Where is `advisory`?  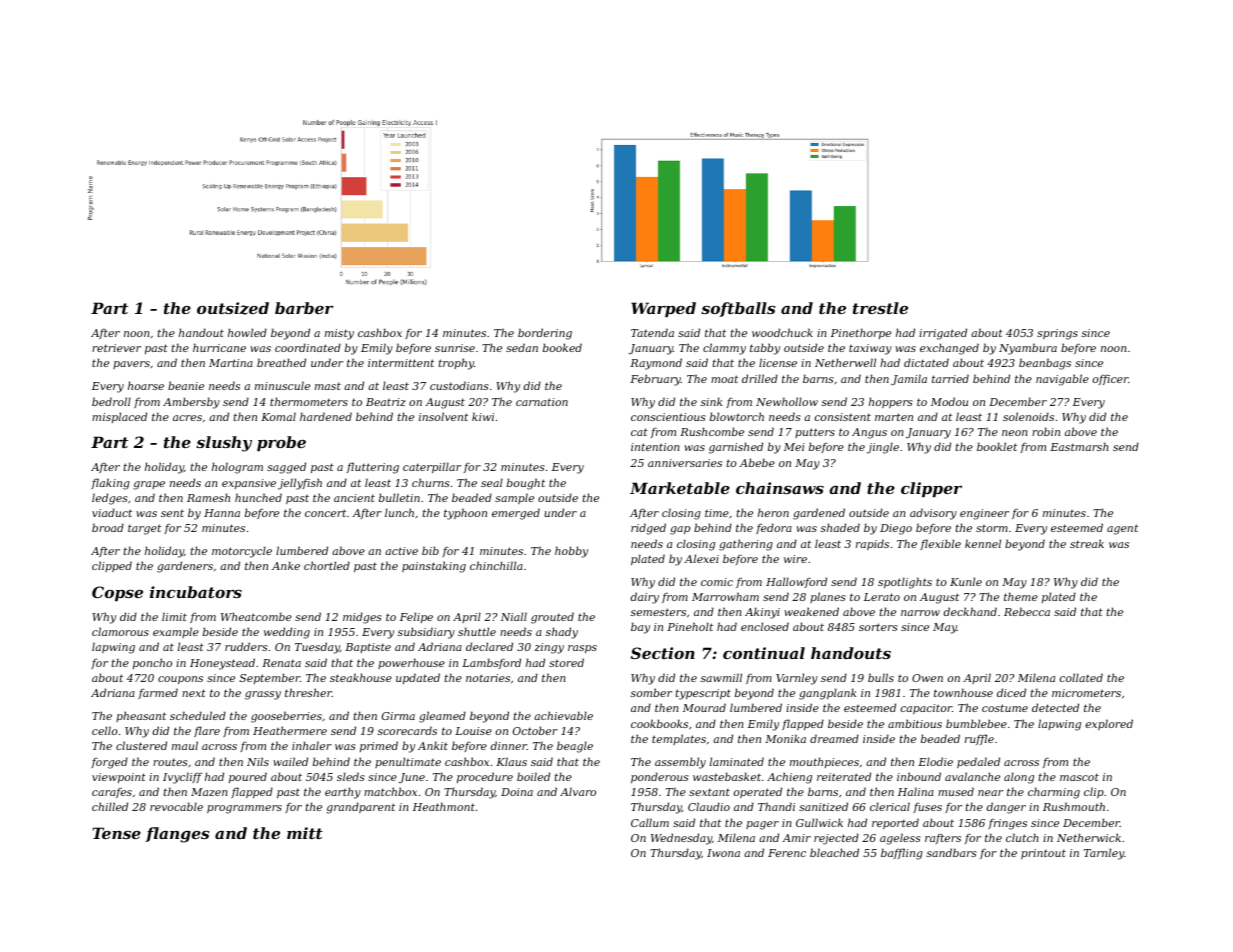 advisory is located at coordinates (933, 514).
